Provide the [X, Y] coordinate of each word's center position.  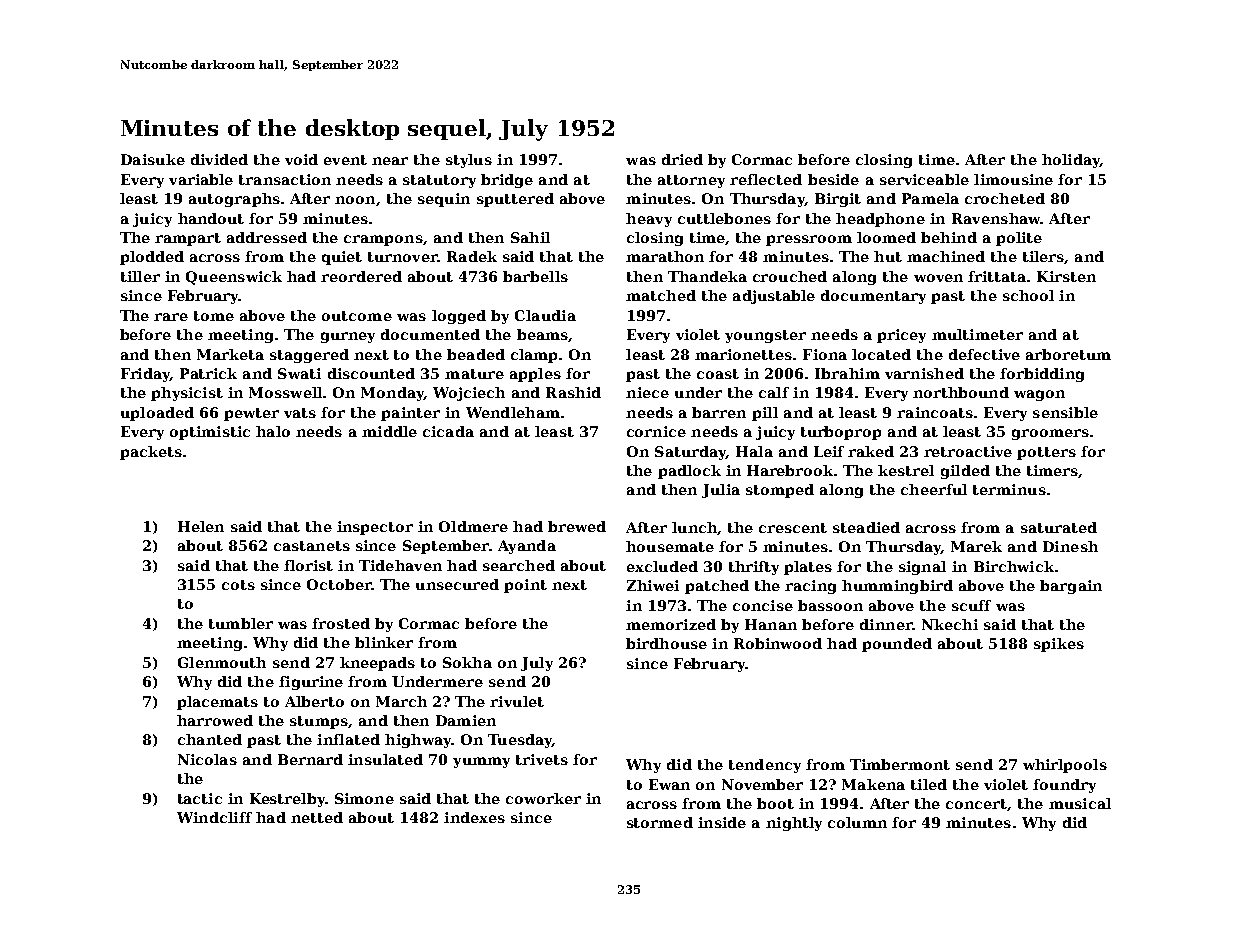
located [881, 354]
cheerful [934, 489]
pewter [251, 414]
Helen [201, 526]
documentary [873, 297]
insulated [385, 759]
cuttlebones [724, 218]
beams [542, 334]
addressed [267, 237]
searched [519, 565]
